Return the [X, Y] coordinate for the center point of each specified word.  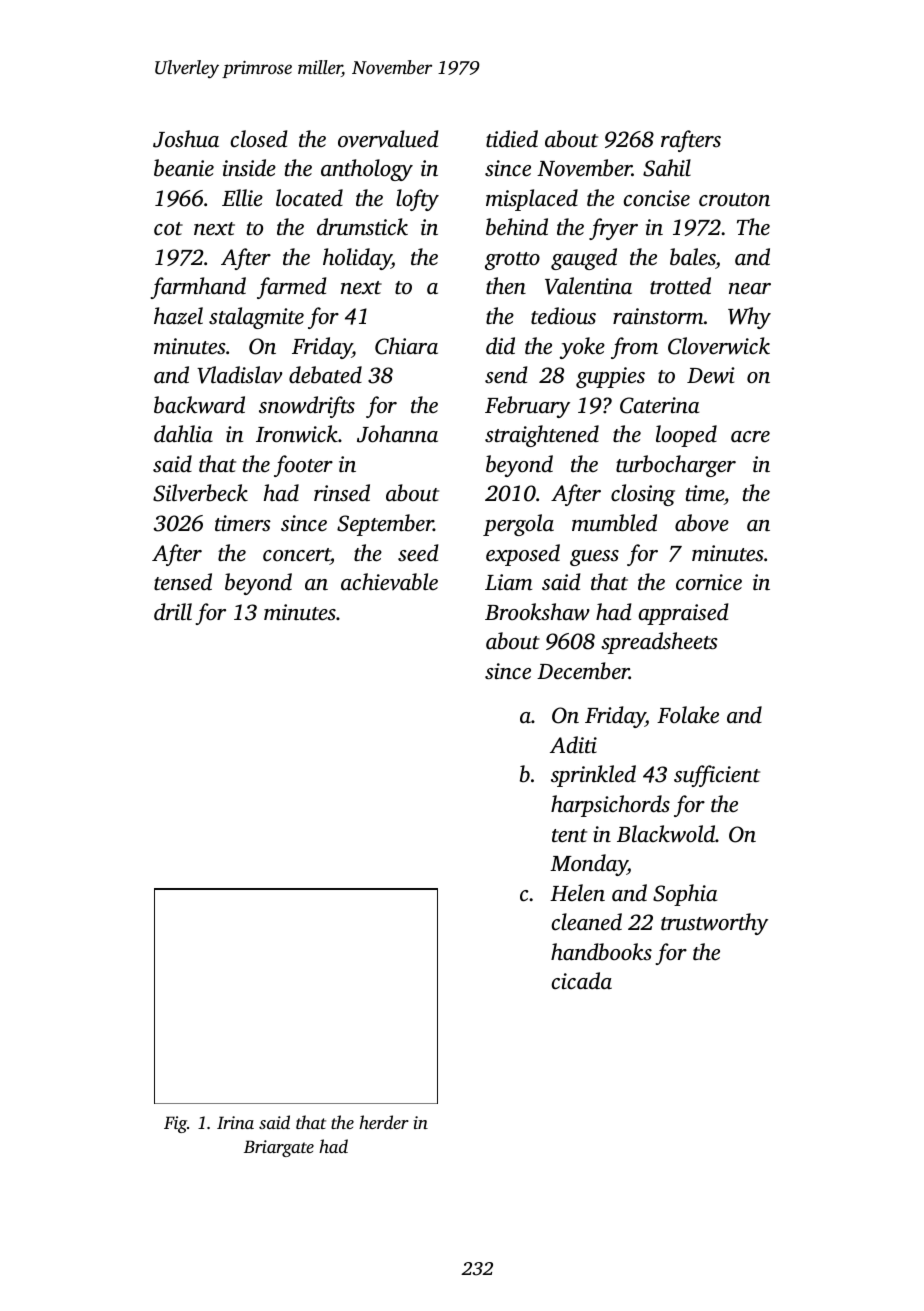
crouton [734, 200]
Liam [508, 582]
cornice [709, 582]
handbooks [601, 952]
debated [325, 375]
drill [173, 611]
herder [384, 1122]
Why [749, 318]
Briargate [279, 1148]
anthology [367, 170]
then [506, 286]
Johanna [397, 434]
